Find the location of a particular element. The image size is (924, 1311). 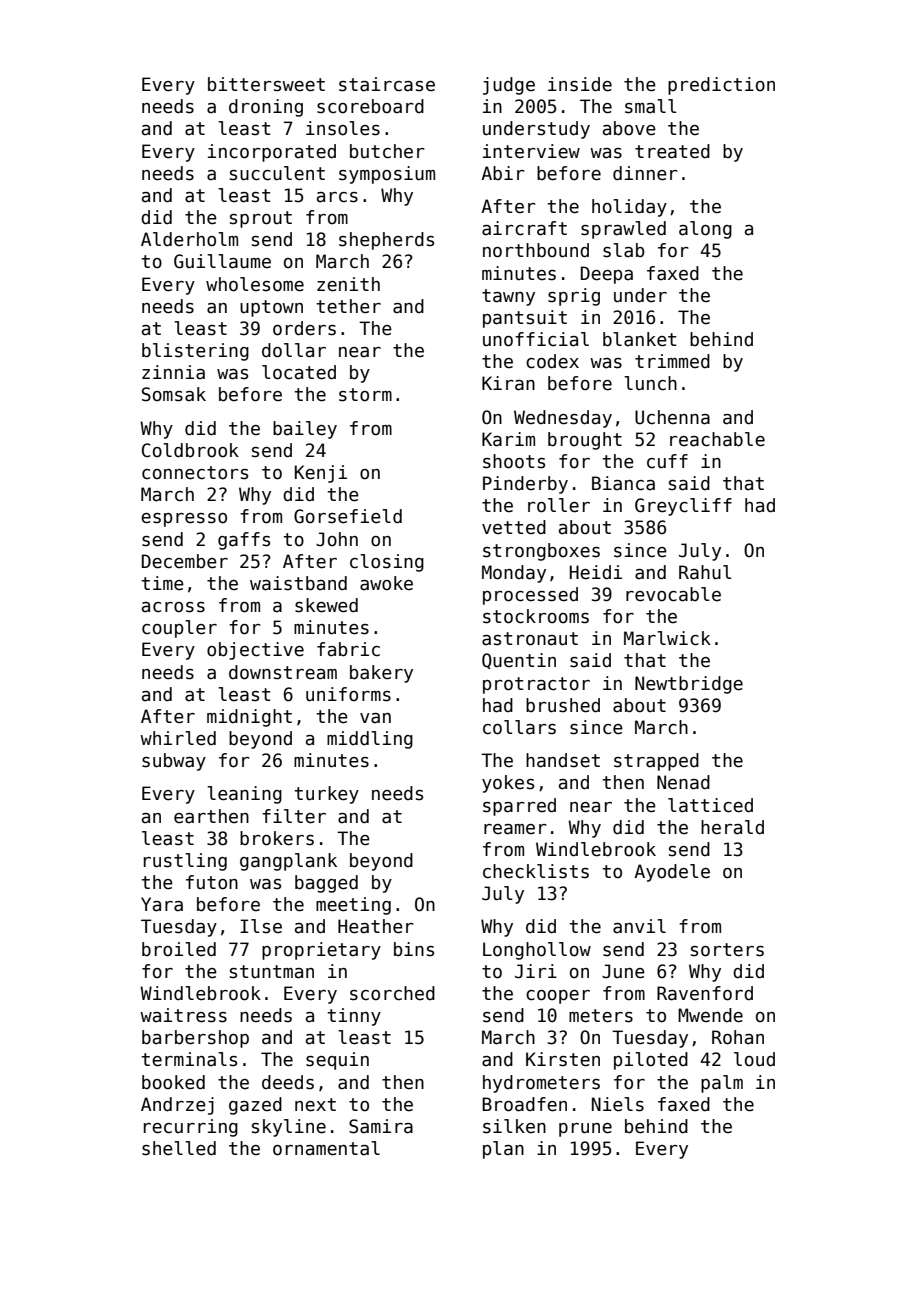

wholesome is located at coordinates (255, 284).
